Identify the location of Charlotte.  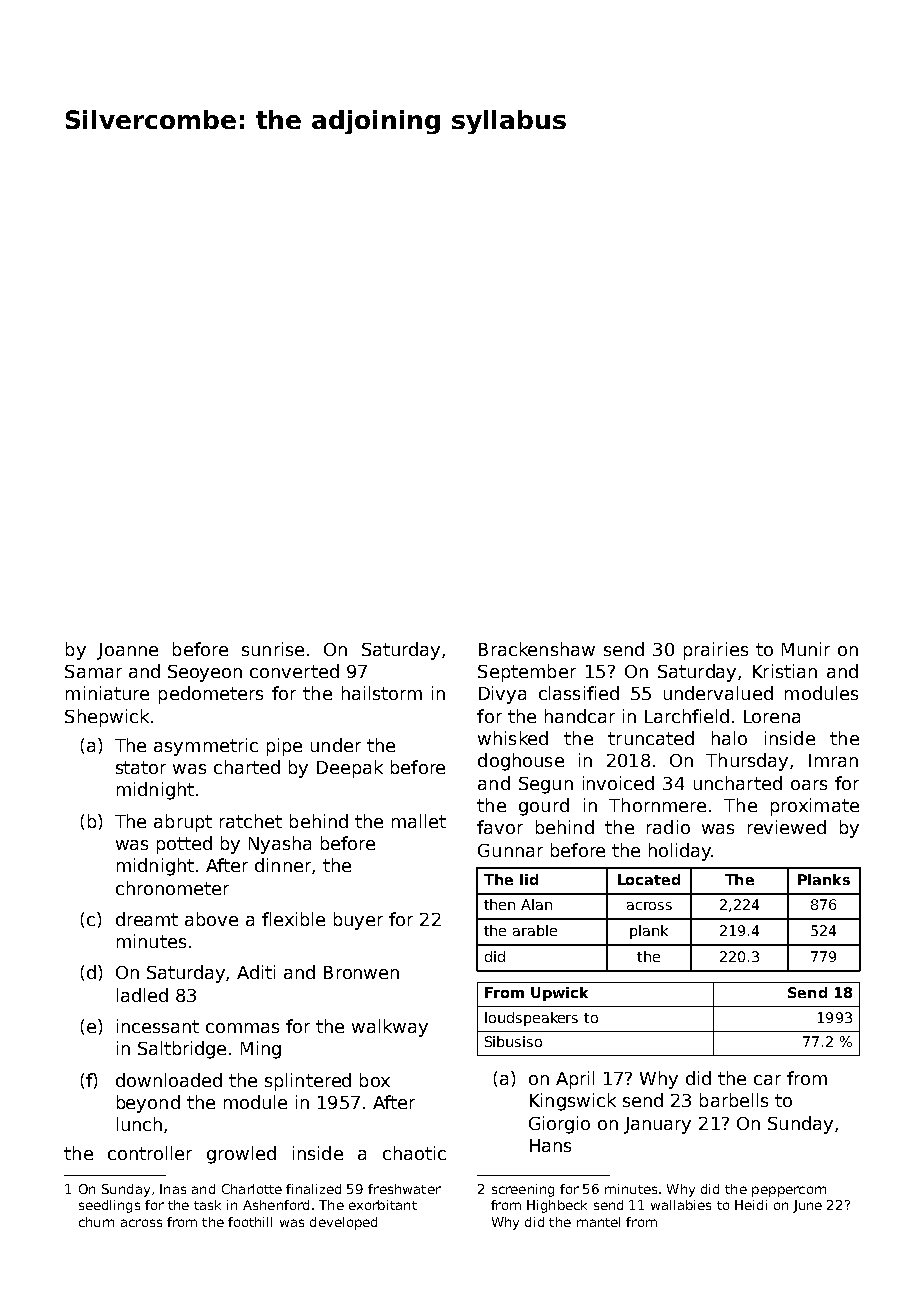
(252, 1189).
